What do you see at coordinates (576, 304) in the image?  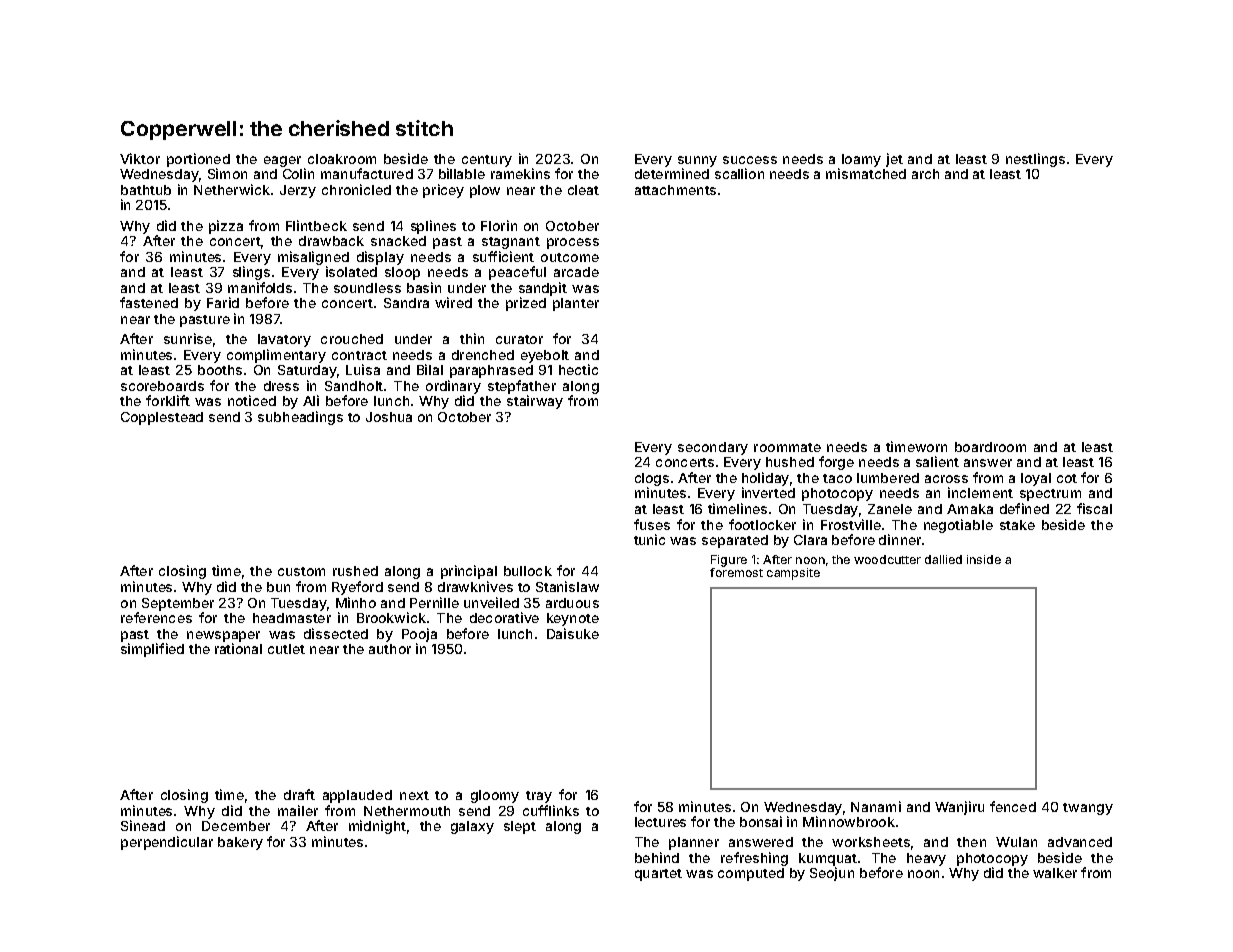 I see `planter` at bounding box center [576, 304].
